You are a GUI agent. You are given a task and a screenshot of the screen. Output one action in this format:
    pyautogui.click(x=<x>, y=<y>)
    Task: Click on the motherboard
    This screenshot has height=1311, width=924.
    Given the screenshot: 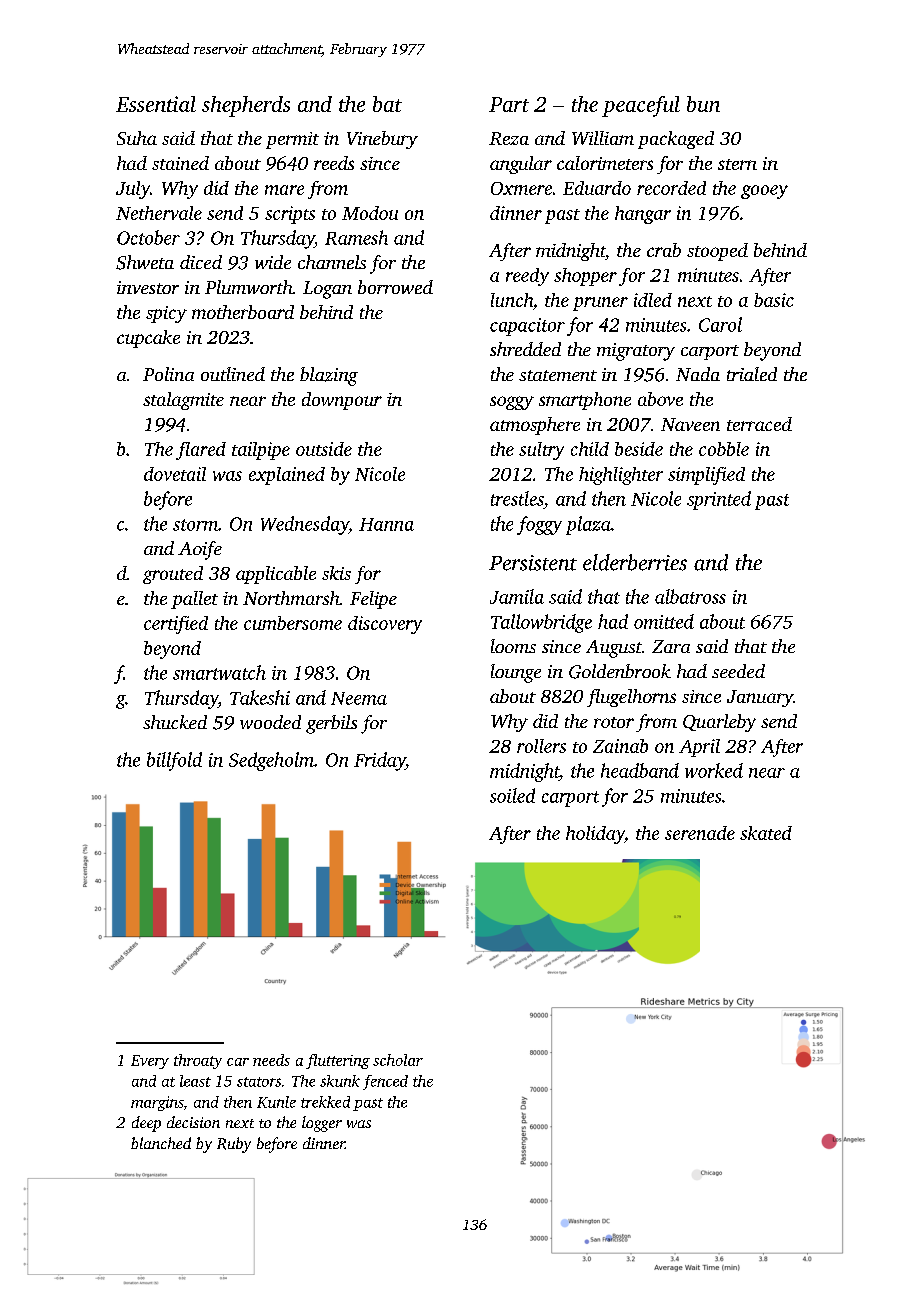 What is the action you would take?
    pyautogui.click(x=243, y=312)
